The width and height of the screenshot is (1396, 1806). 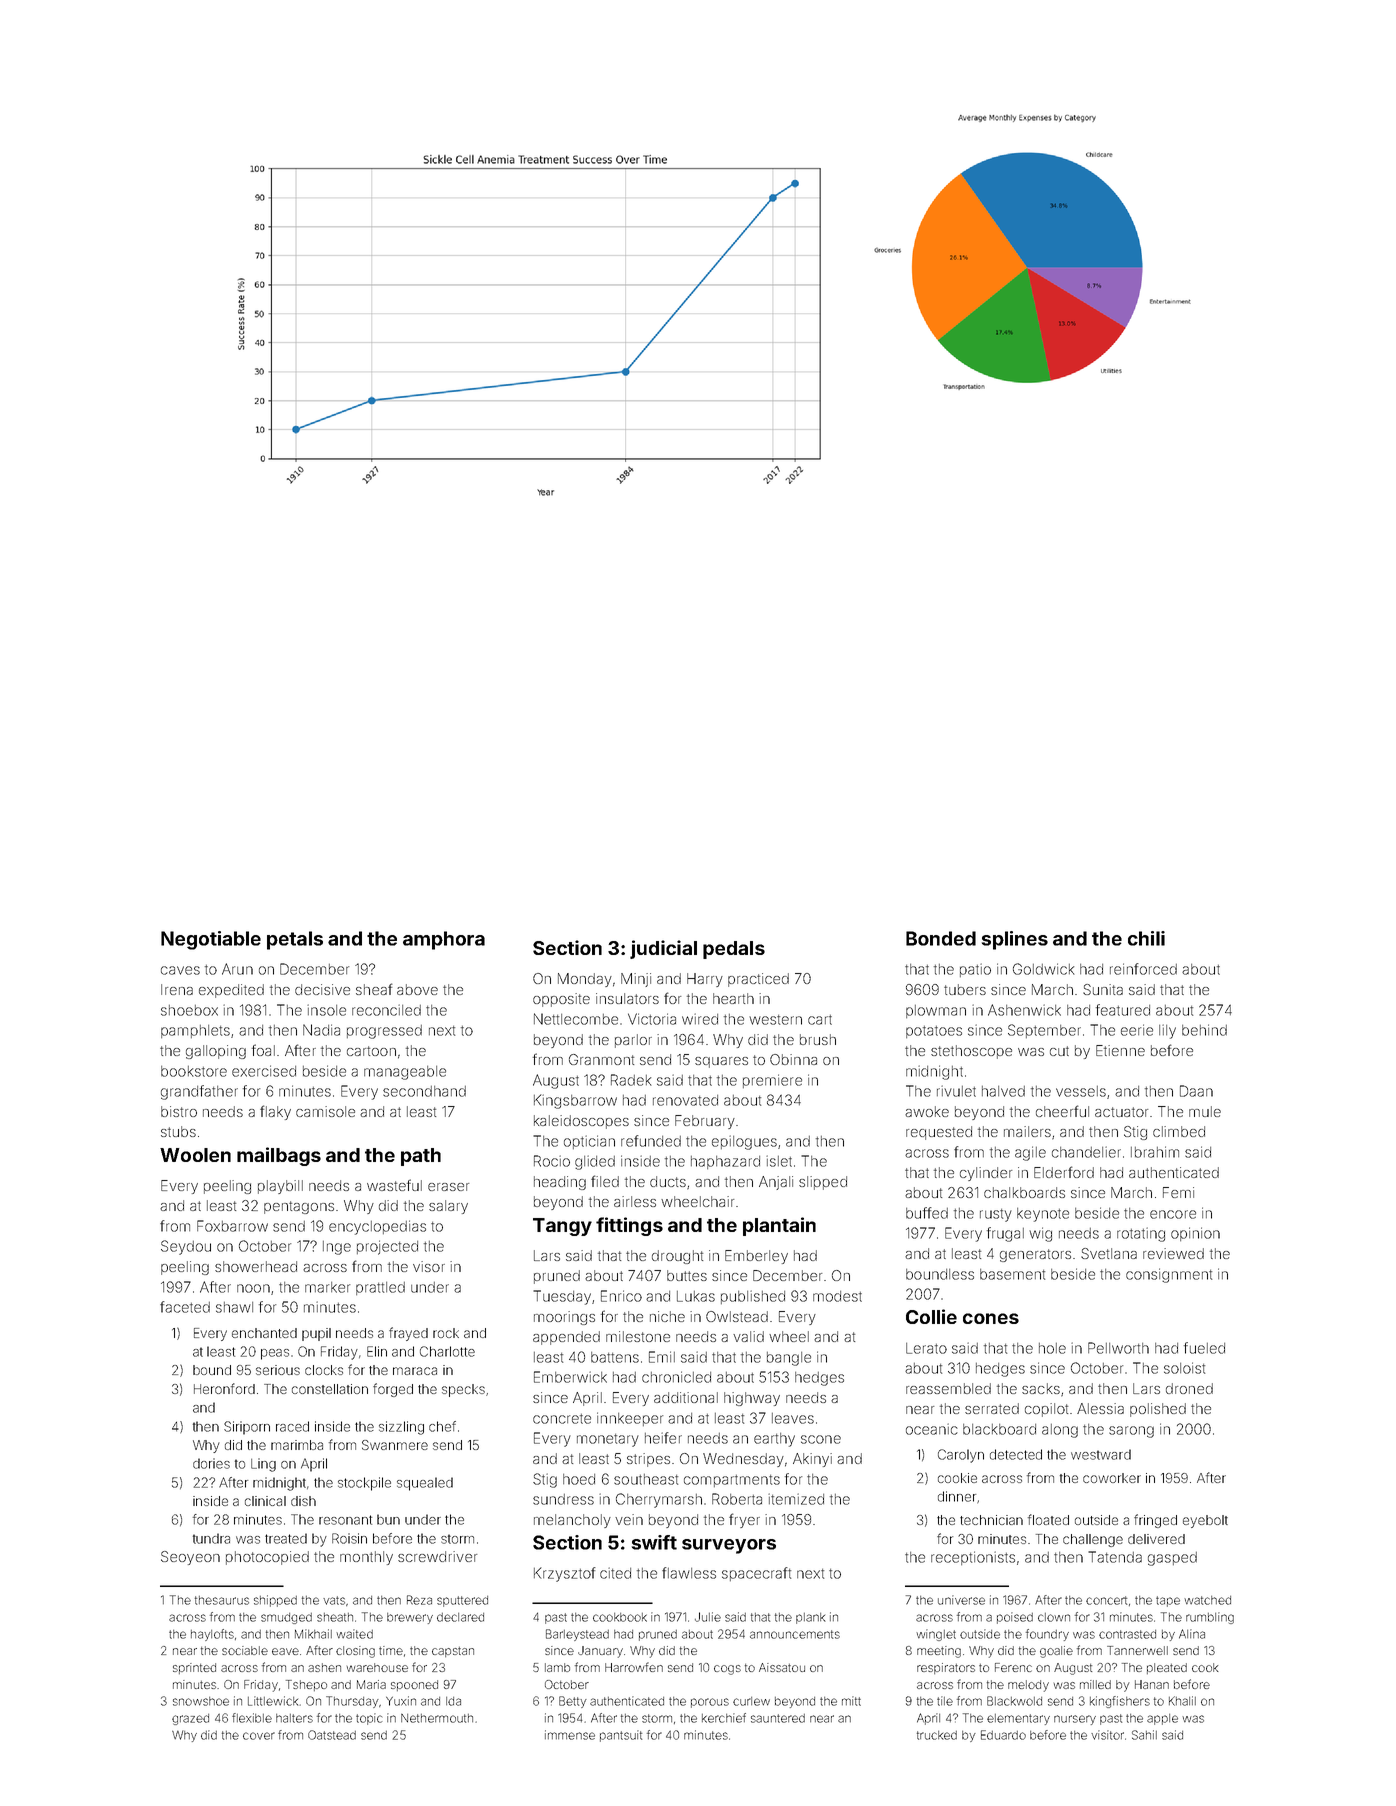 What do you see at coordinates (410, 1618) in the screenshot?
I see `brewery` at bounding box center [410, 1618].
